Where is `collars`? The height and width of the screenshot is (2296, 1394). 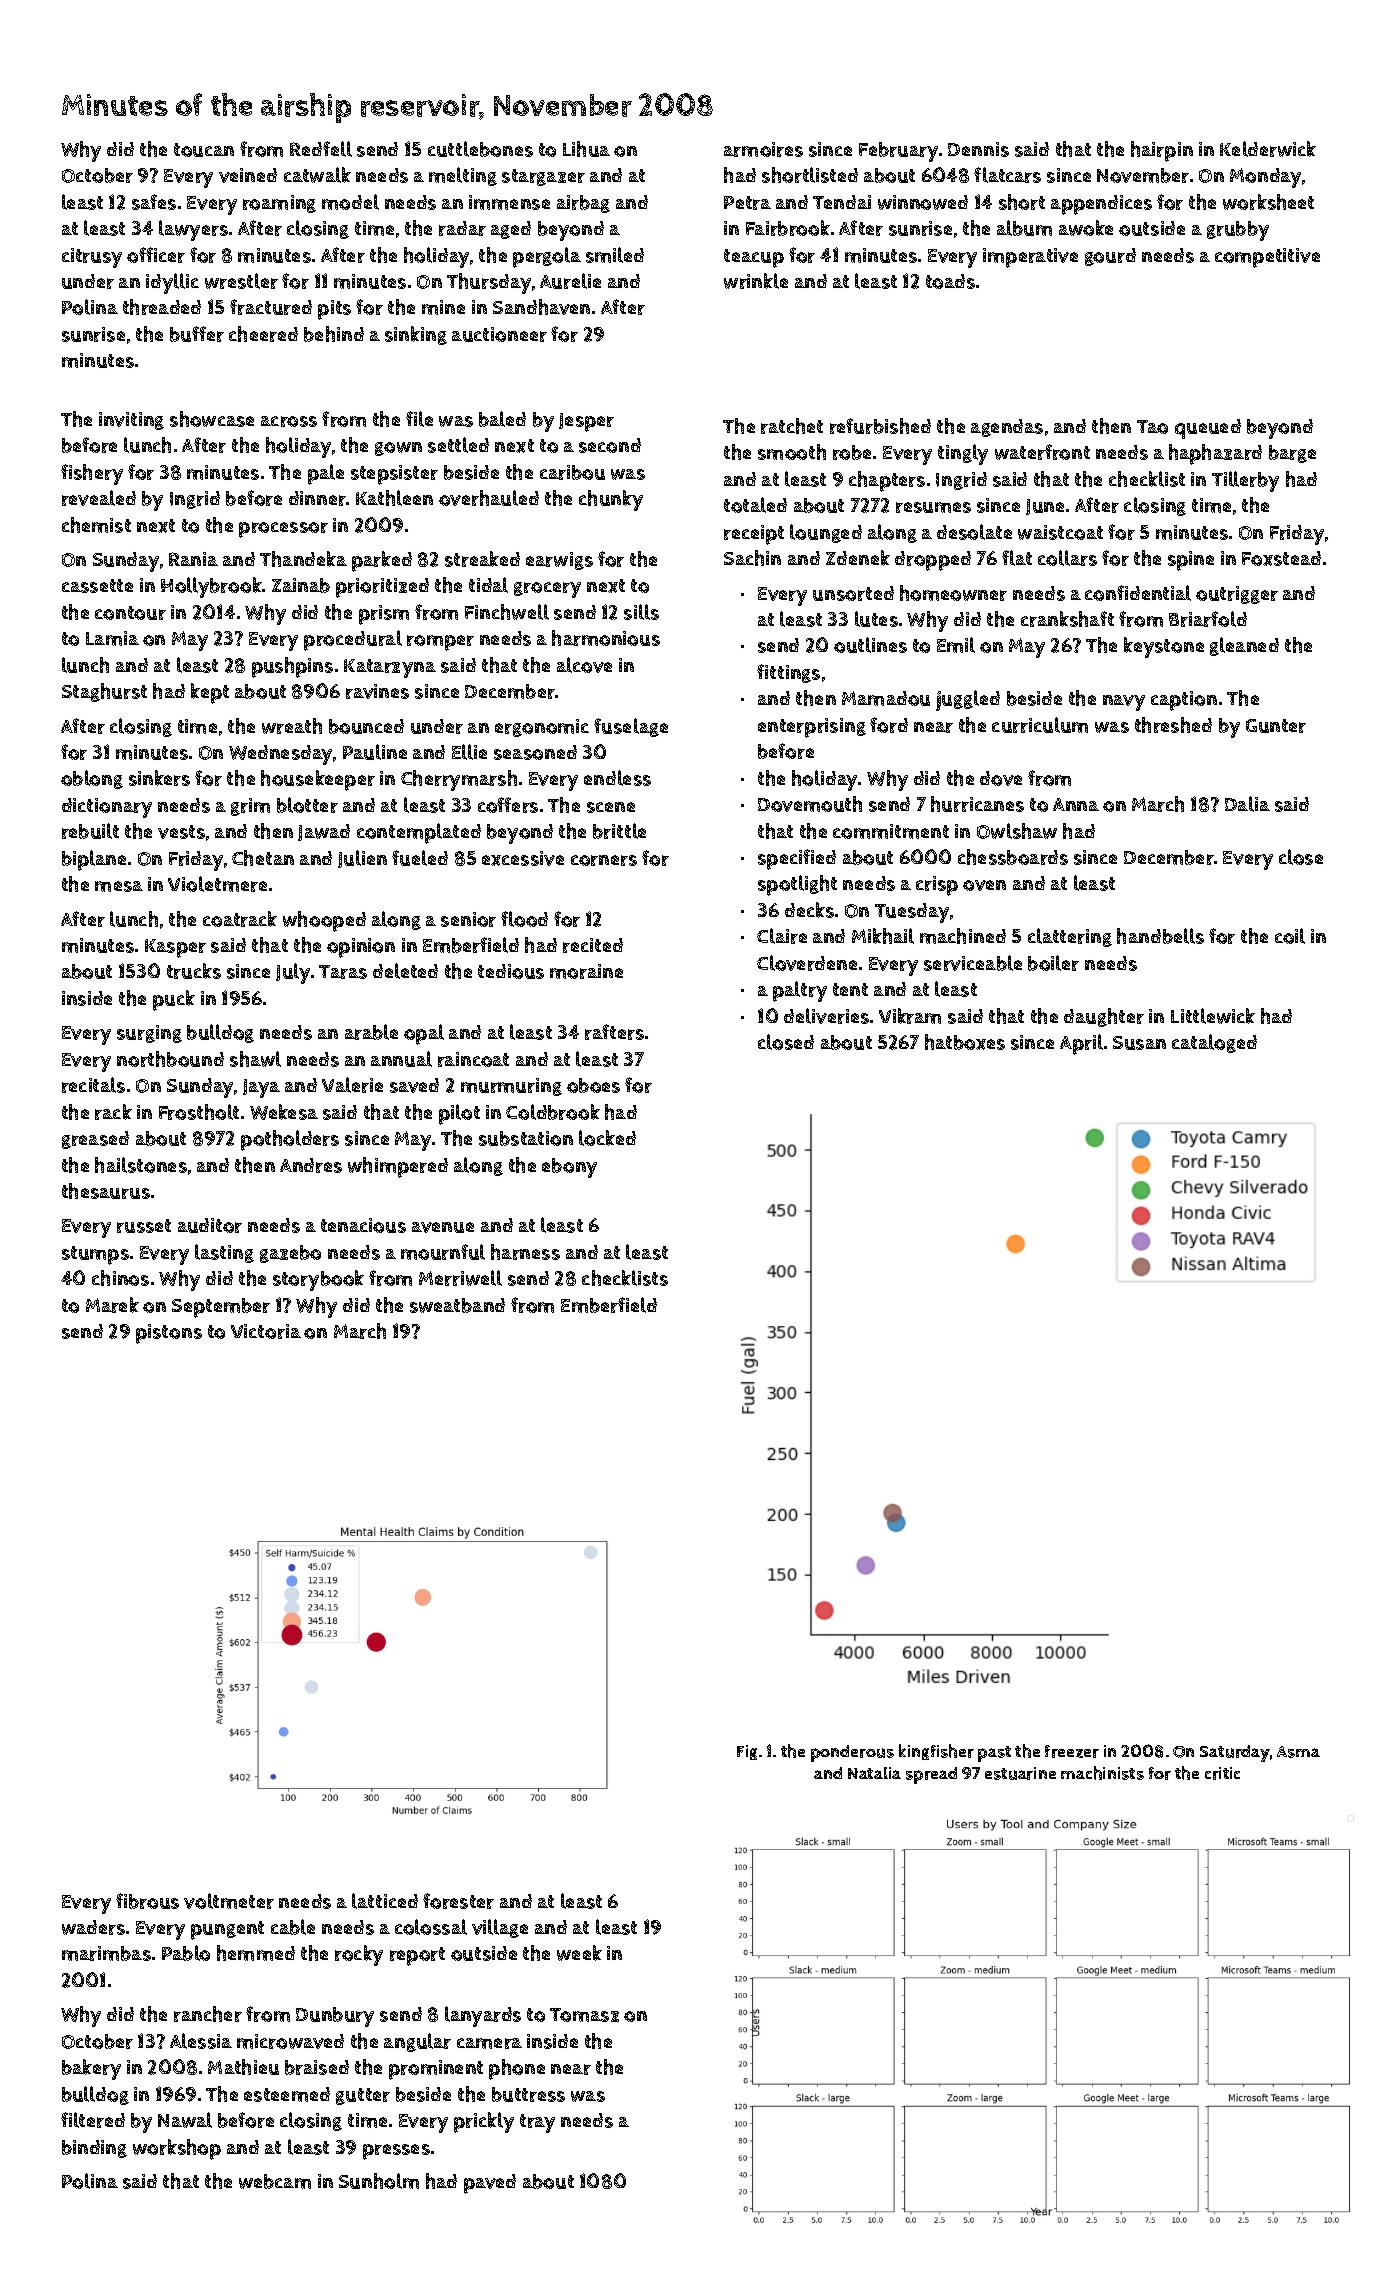 collars is located at coordinates (1067, 558).
